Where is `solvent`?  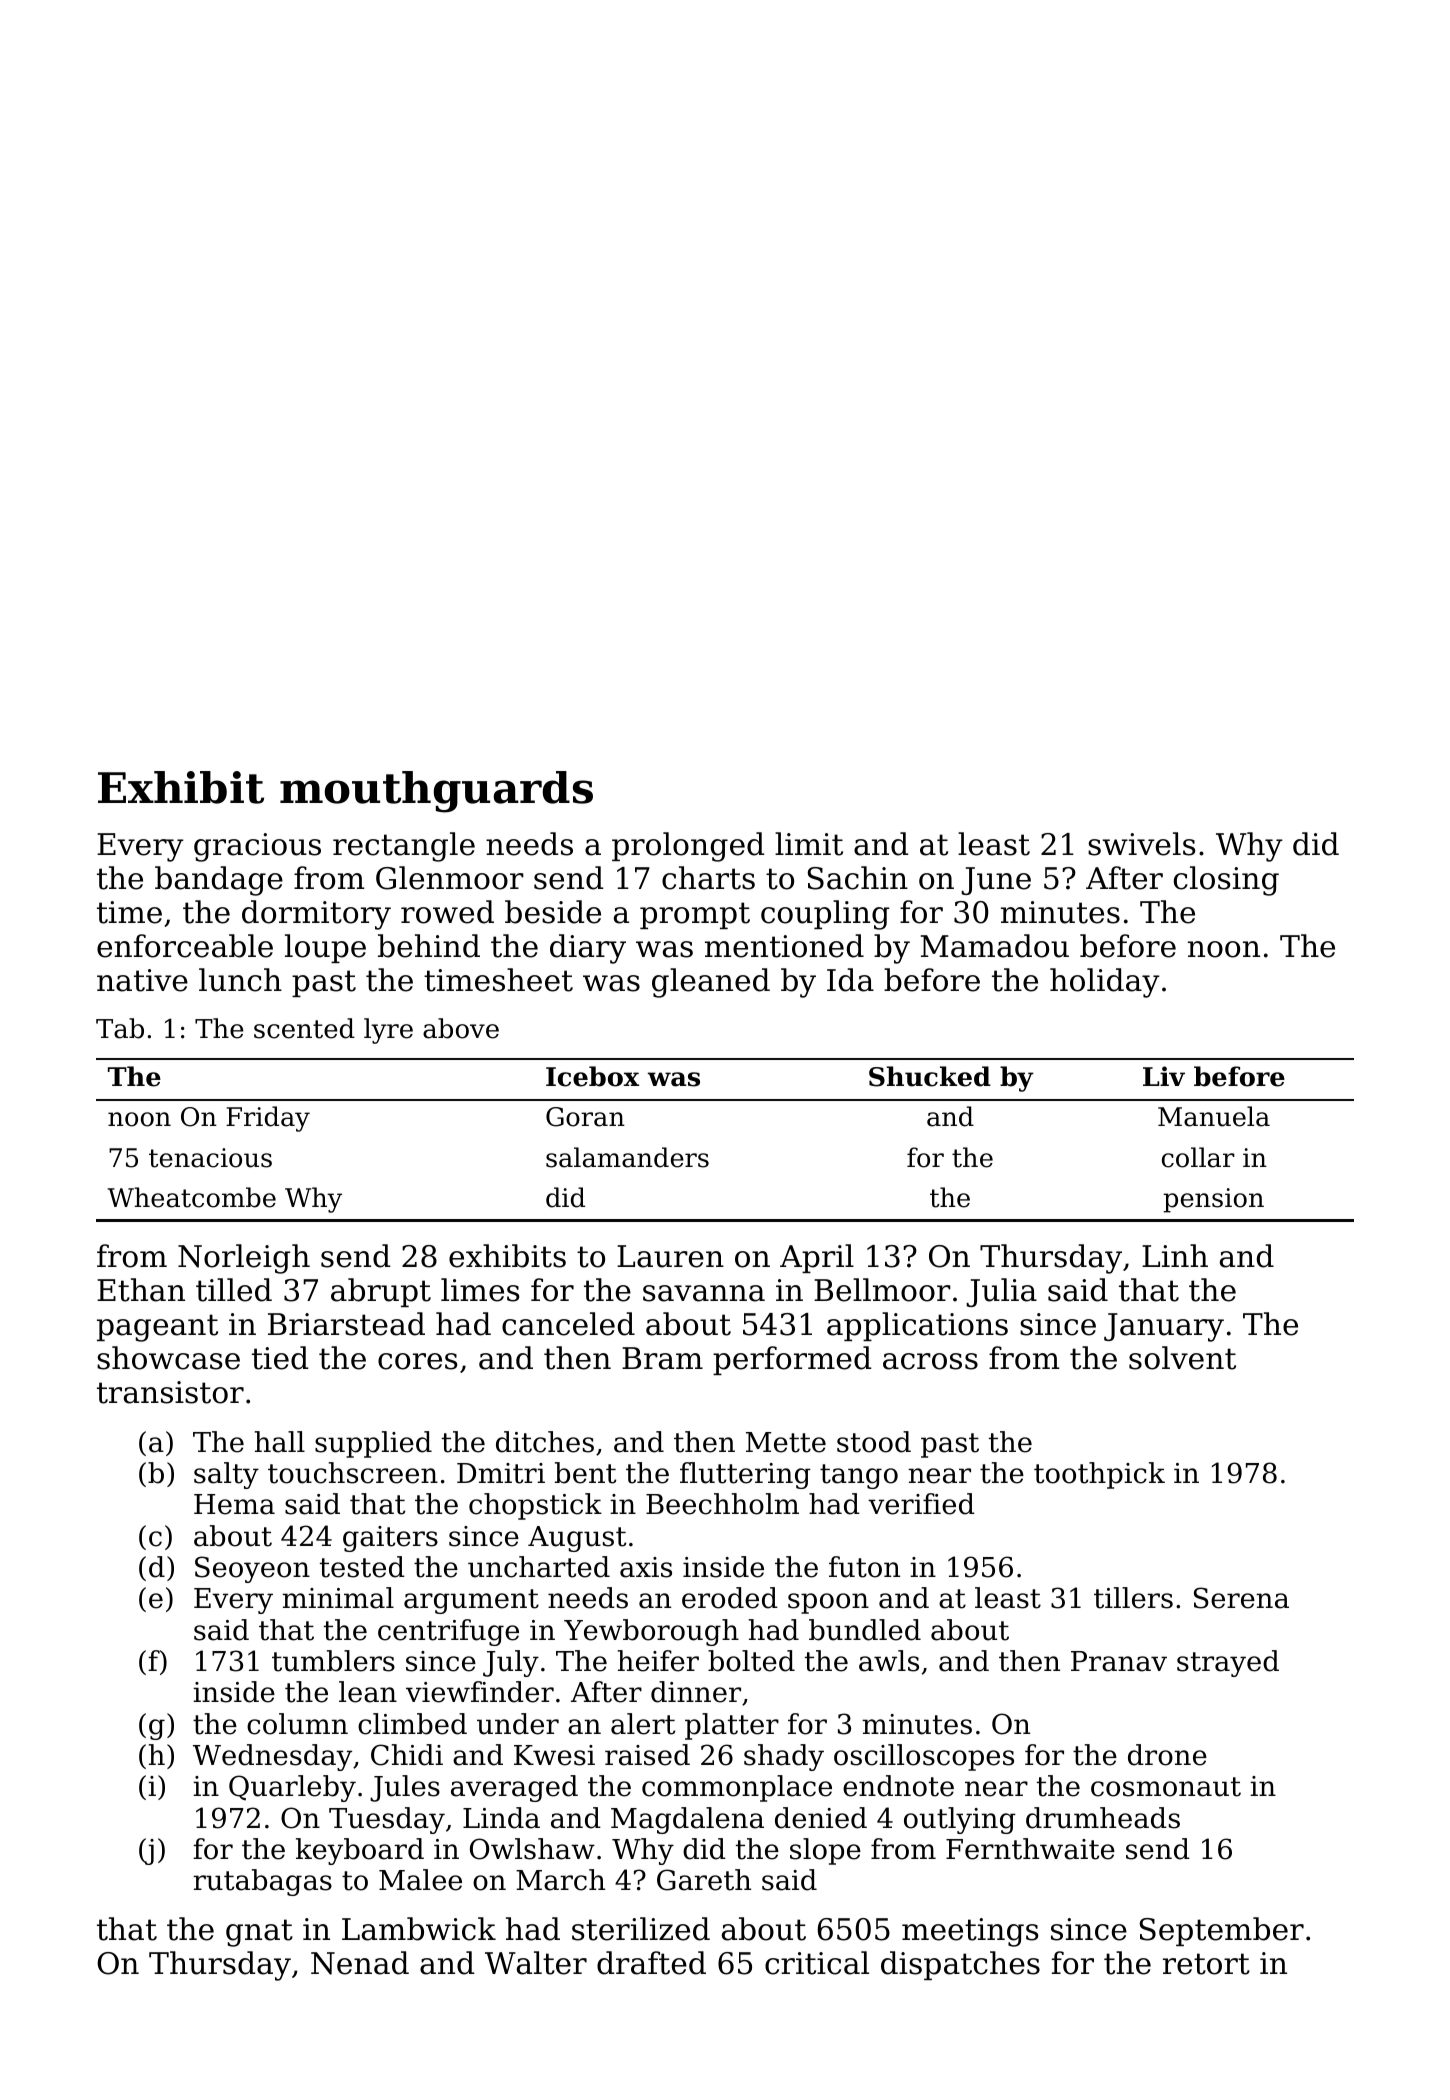
solvent is located at coordinates (1182, 1358).
